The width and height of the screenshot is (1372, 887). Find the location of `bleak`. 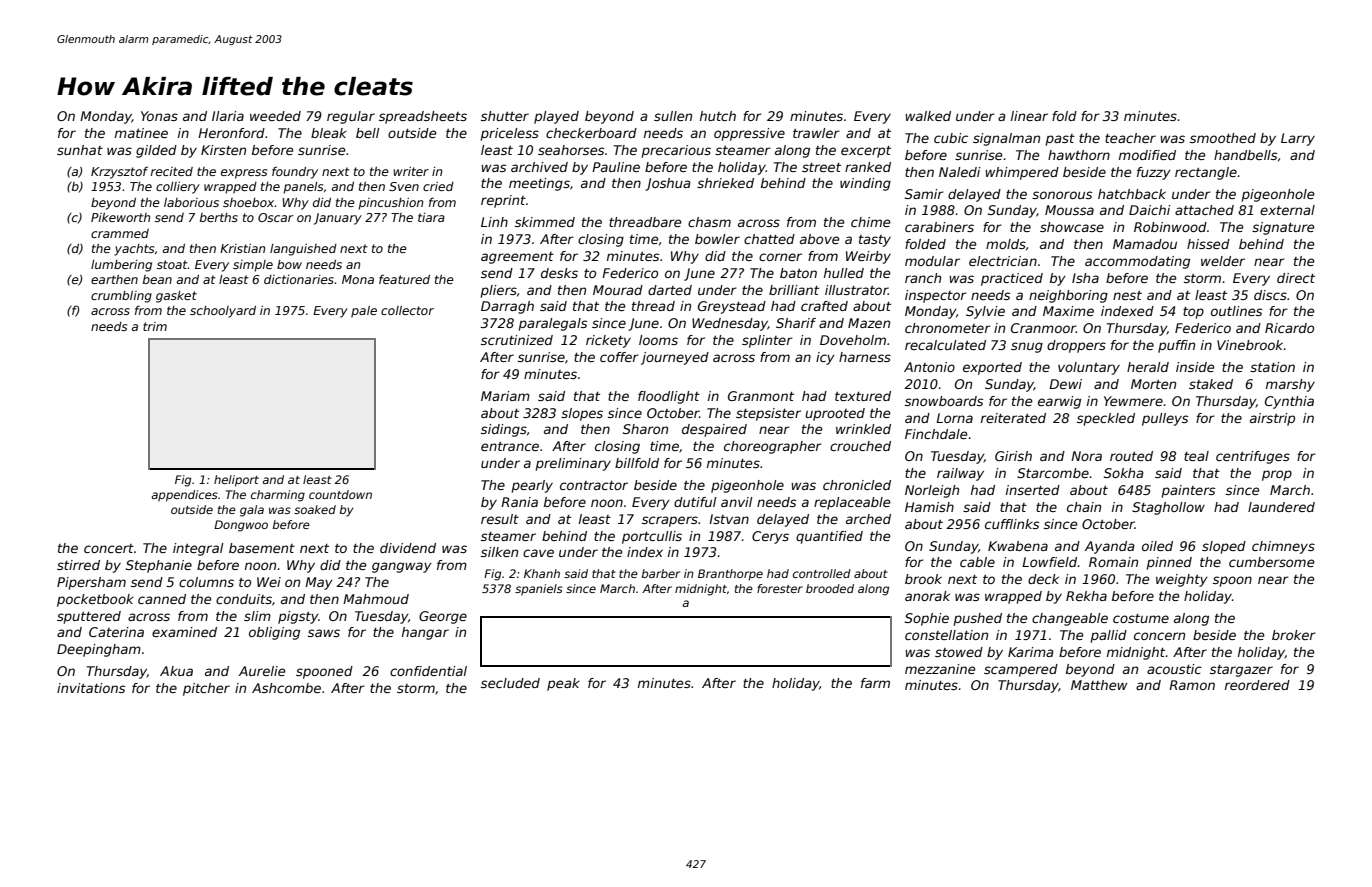

bleak is located at coordinates (329, 133).
